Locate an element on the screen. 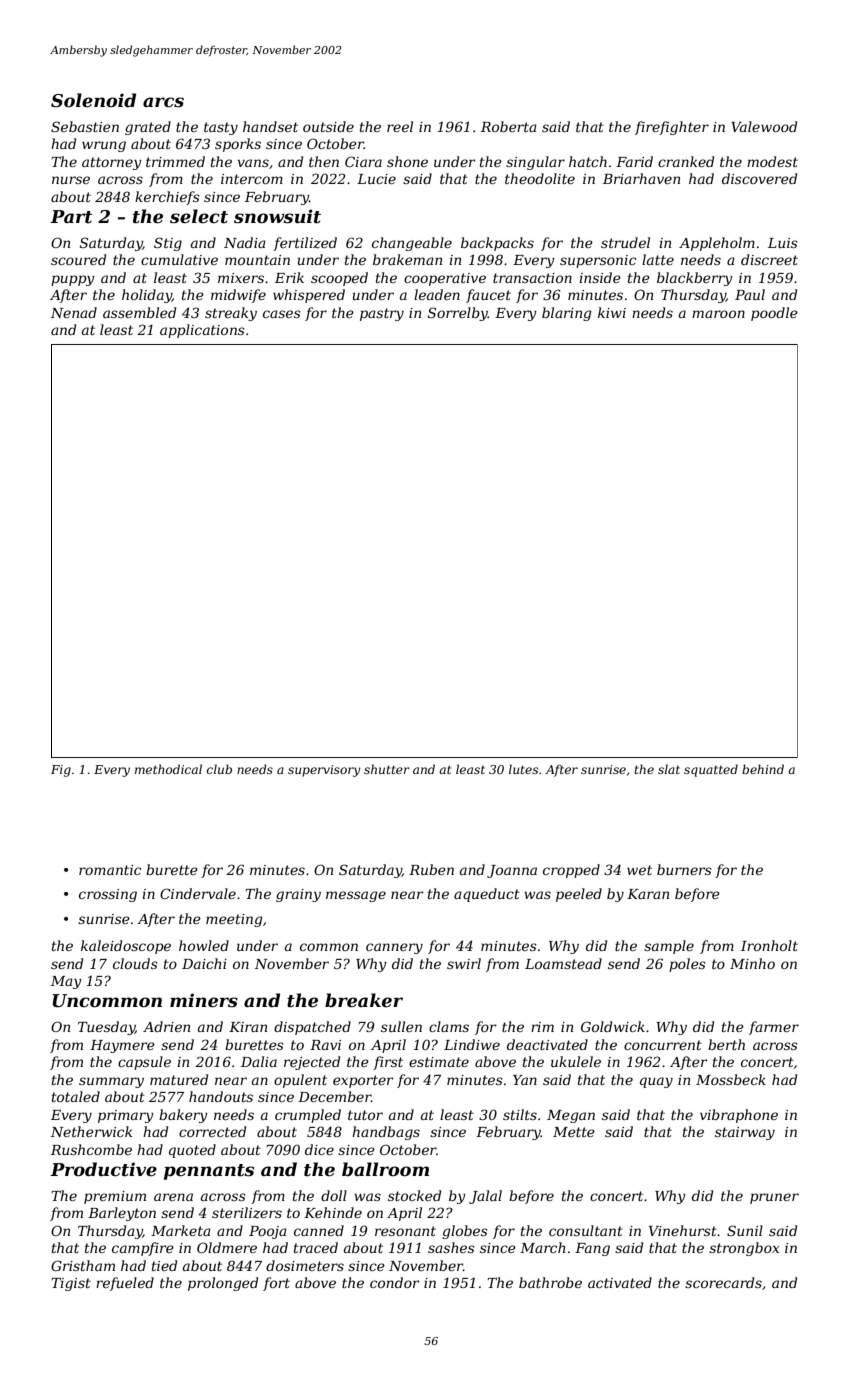  Productive is located at coordinates (103, 1169).
